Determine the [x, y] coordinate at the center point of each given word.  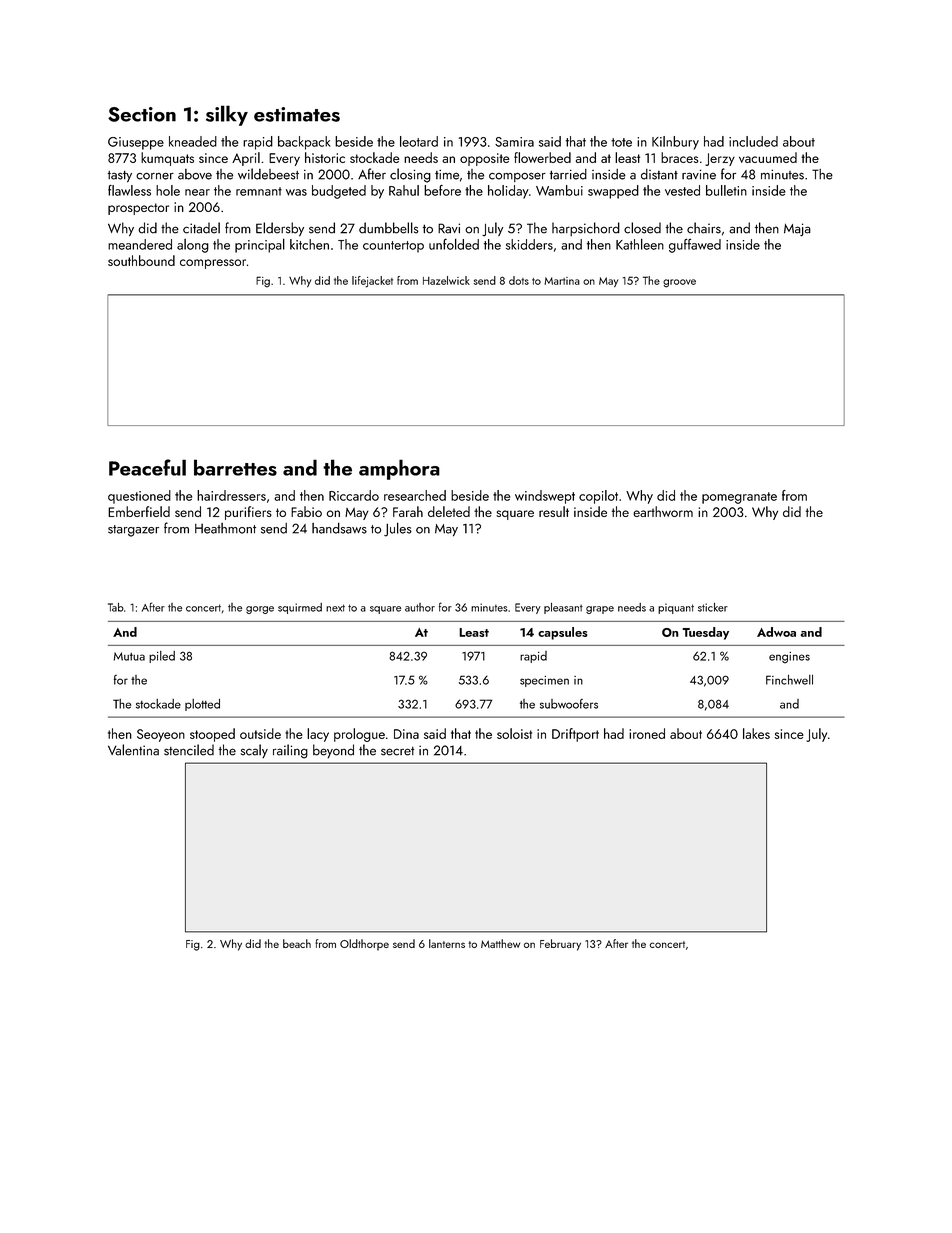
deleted [449, 511]
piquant [676, 608]
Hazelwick [446, 280]
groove [679, 283]
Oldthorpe [364, 945]
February [560, 945]
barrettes [235, 467]
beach [297, 943]
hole [168, 190]
